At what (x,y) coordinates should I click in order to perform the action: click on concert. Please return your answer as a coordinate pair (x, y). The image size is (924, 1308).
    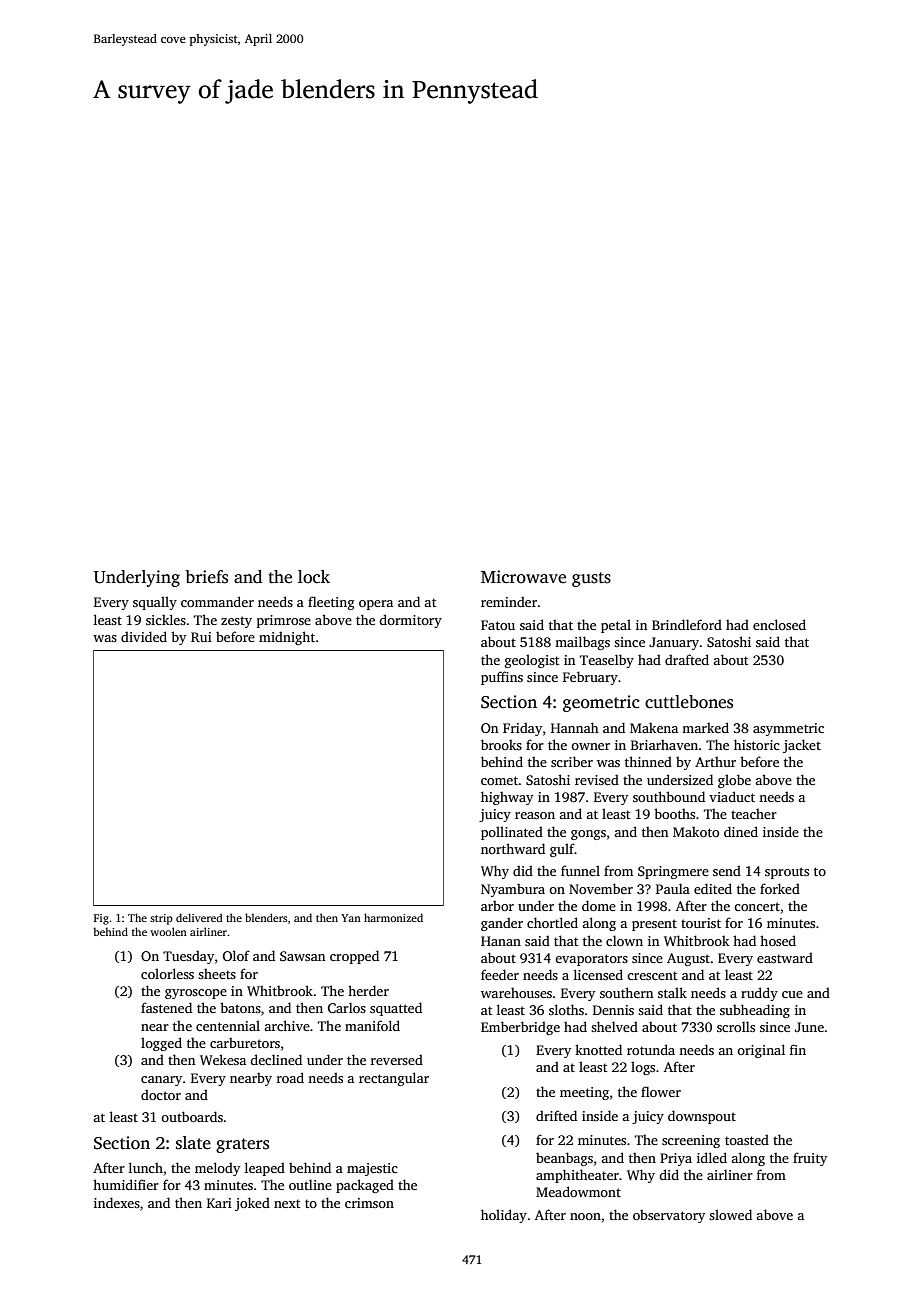
    Looking at the image, I should click on (757, 906).
